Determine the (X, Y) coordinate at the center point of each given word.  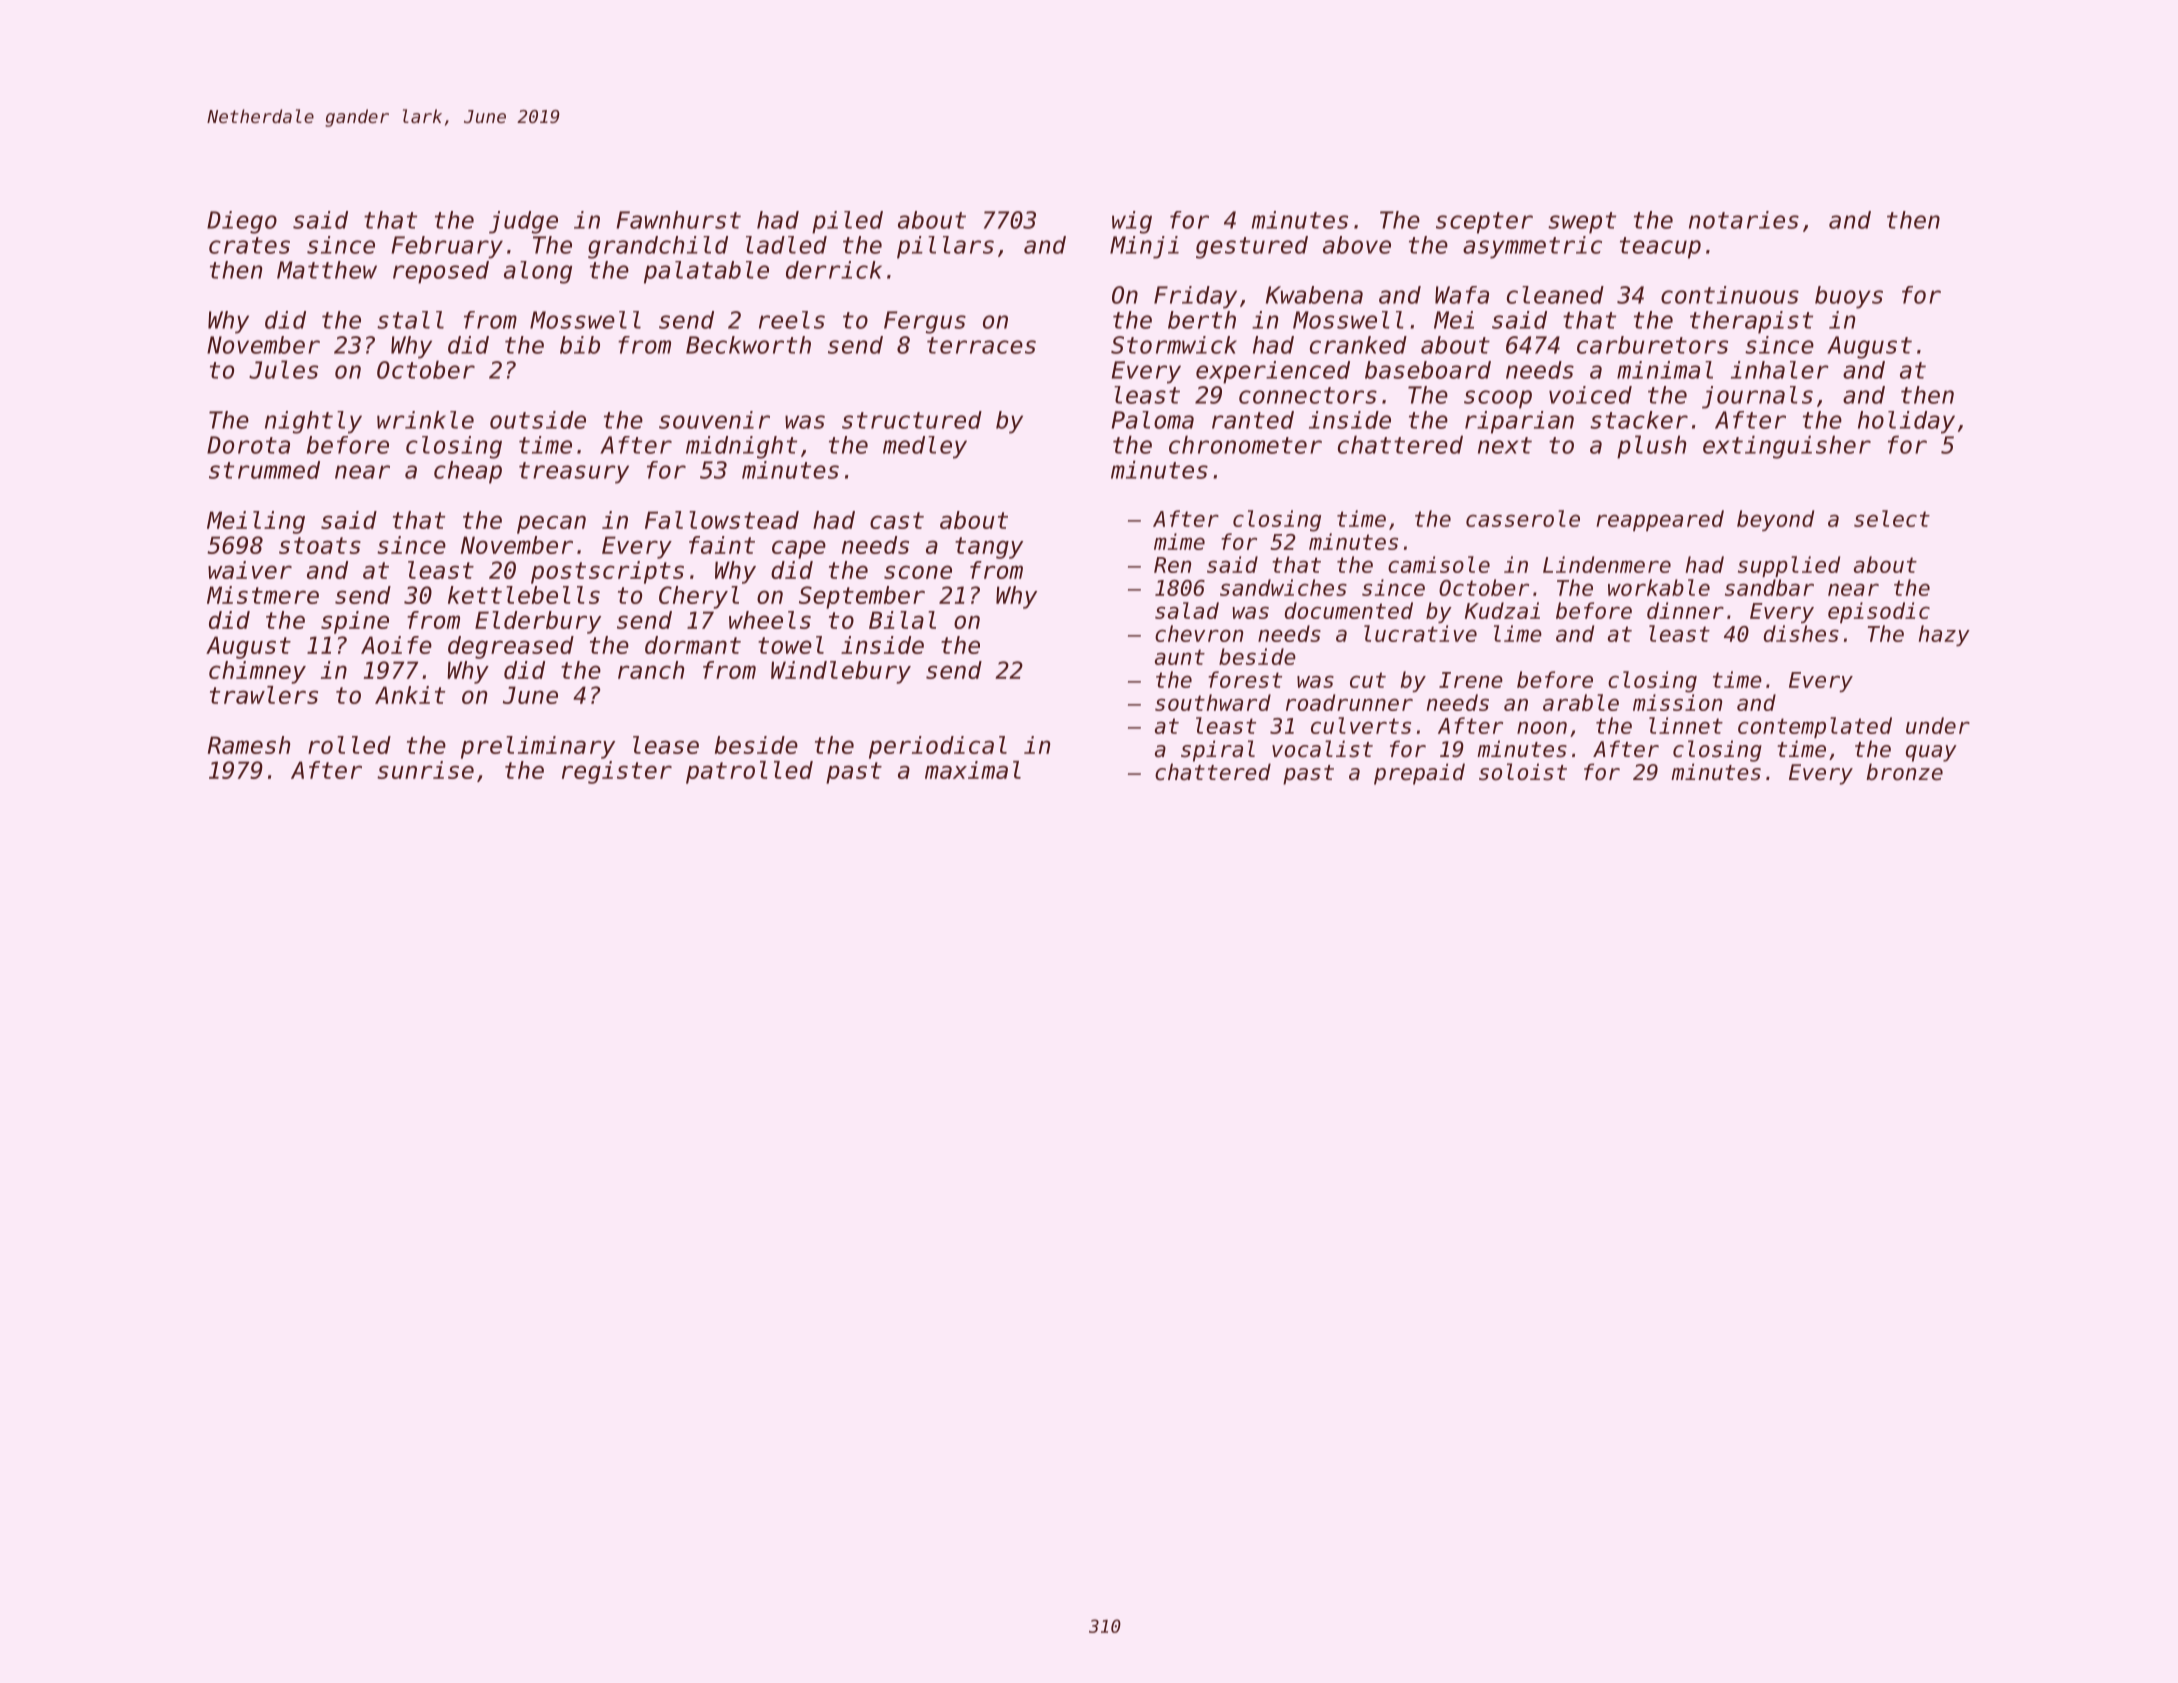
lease (666, 745)
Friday (1195, 297)
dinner (1685, 610)
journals (1757, 397)
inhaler (1780, 370)
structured (912, 420)
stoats (320, 545)
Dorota (248, 445)
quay (1931, 753)
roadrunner (1349, 702)
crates (249, 245)
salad (1187, 610)
